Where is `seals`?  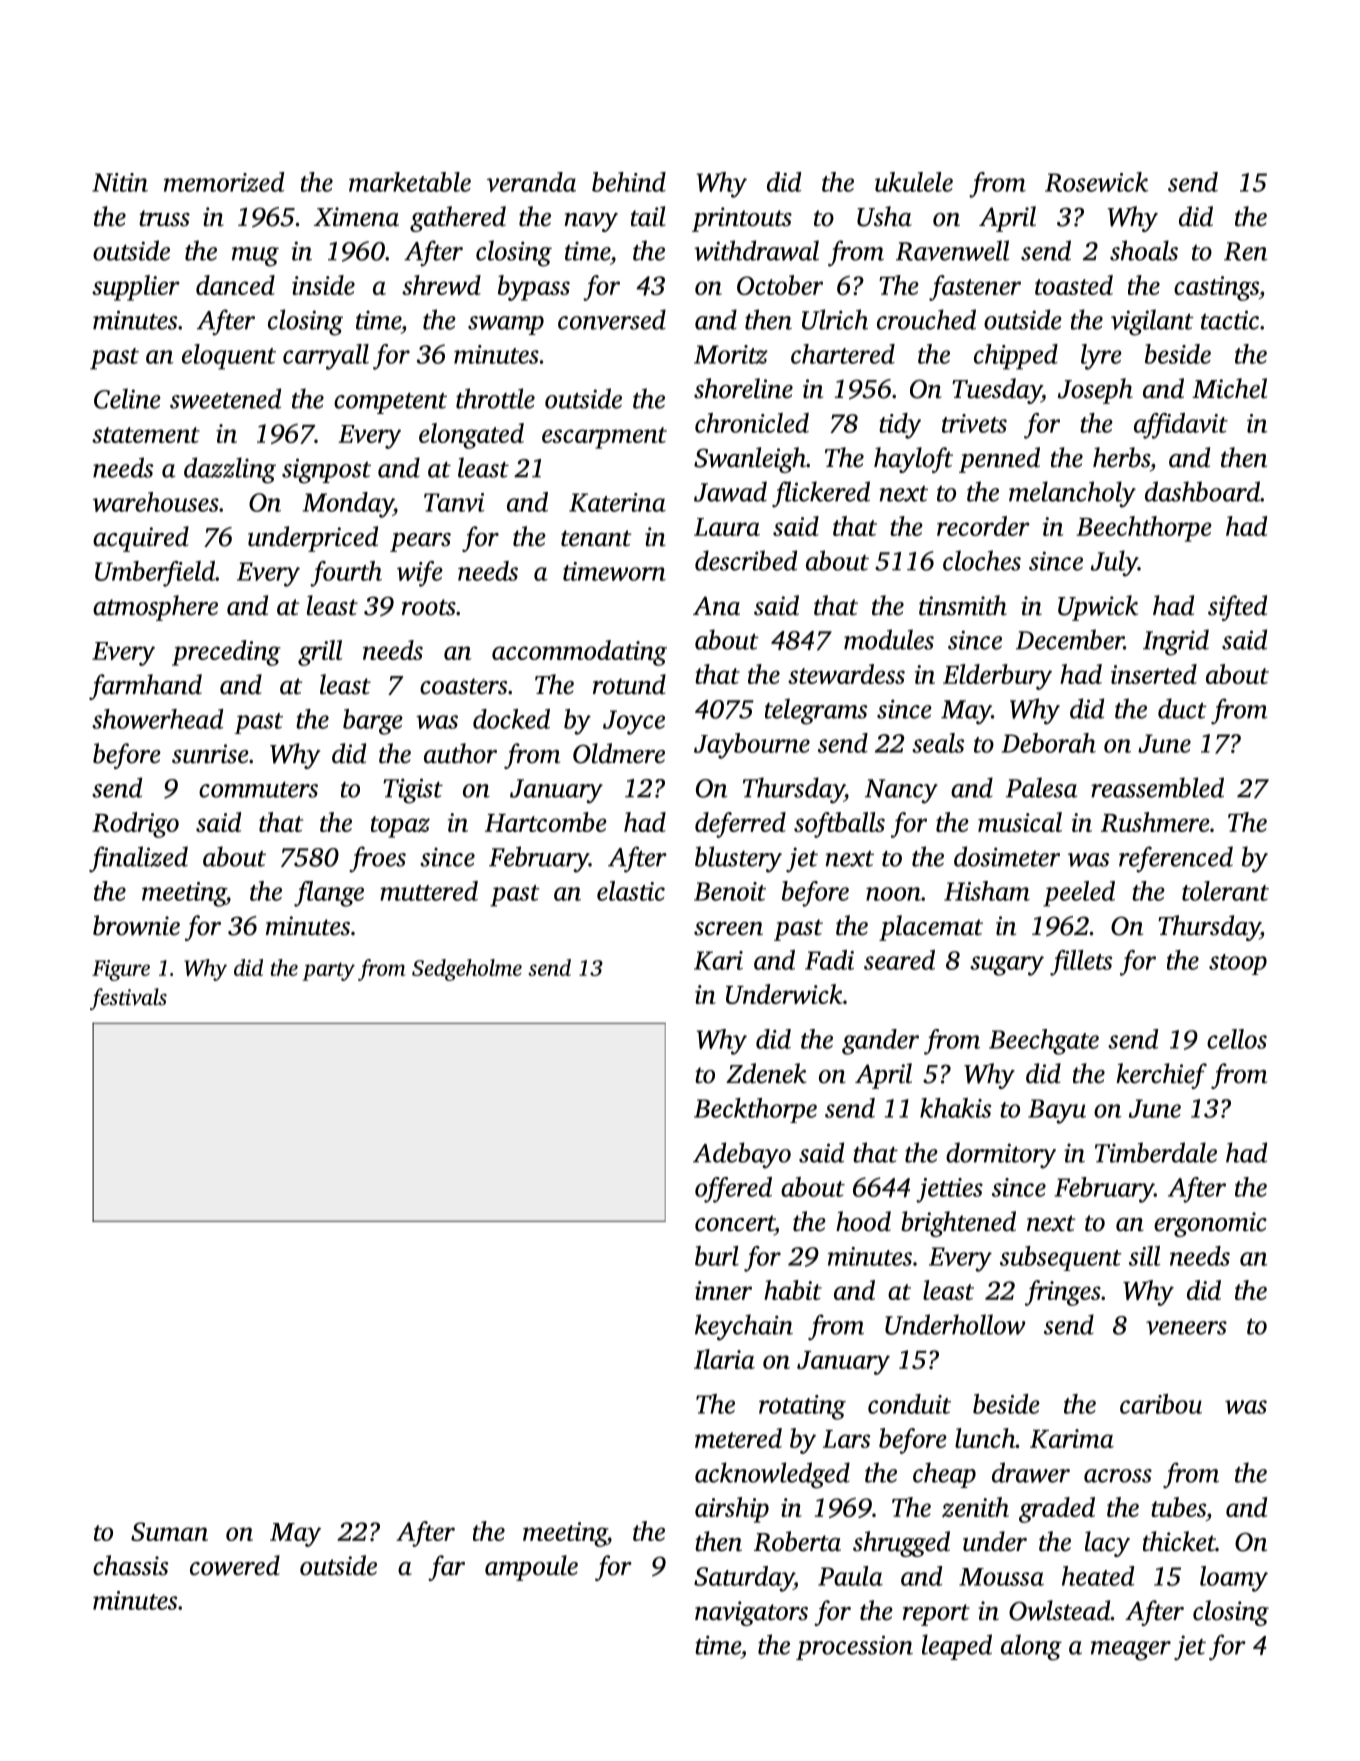
seals is located at coordinates (938, 743).
